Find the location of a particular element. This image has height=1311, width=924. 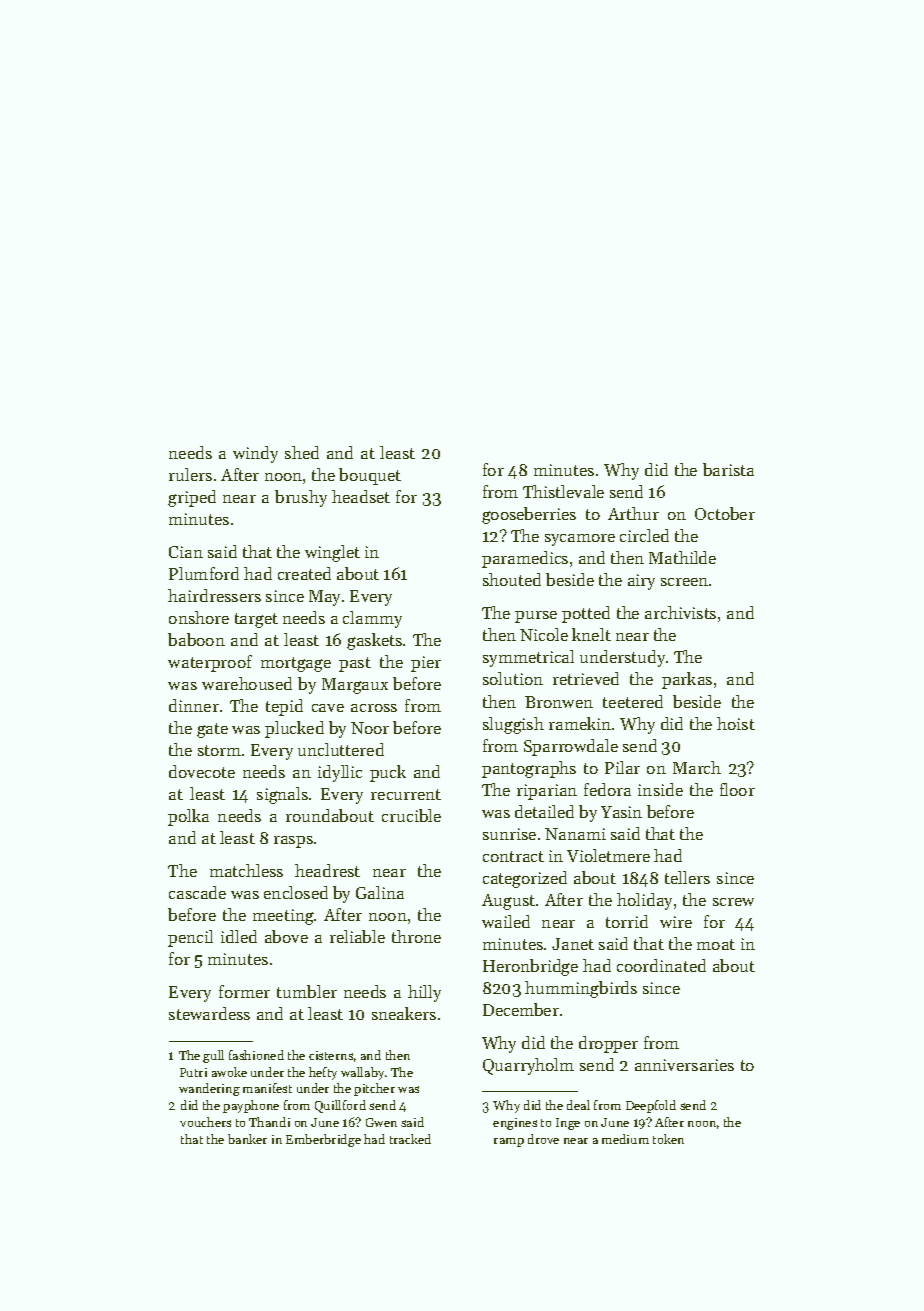

knelt is located at coordinates (591, 634).
